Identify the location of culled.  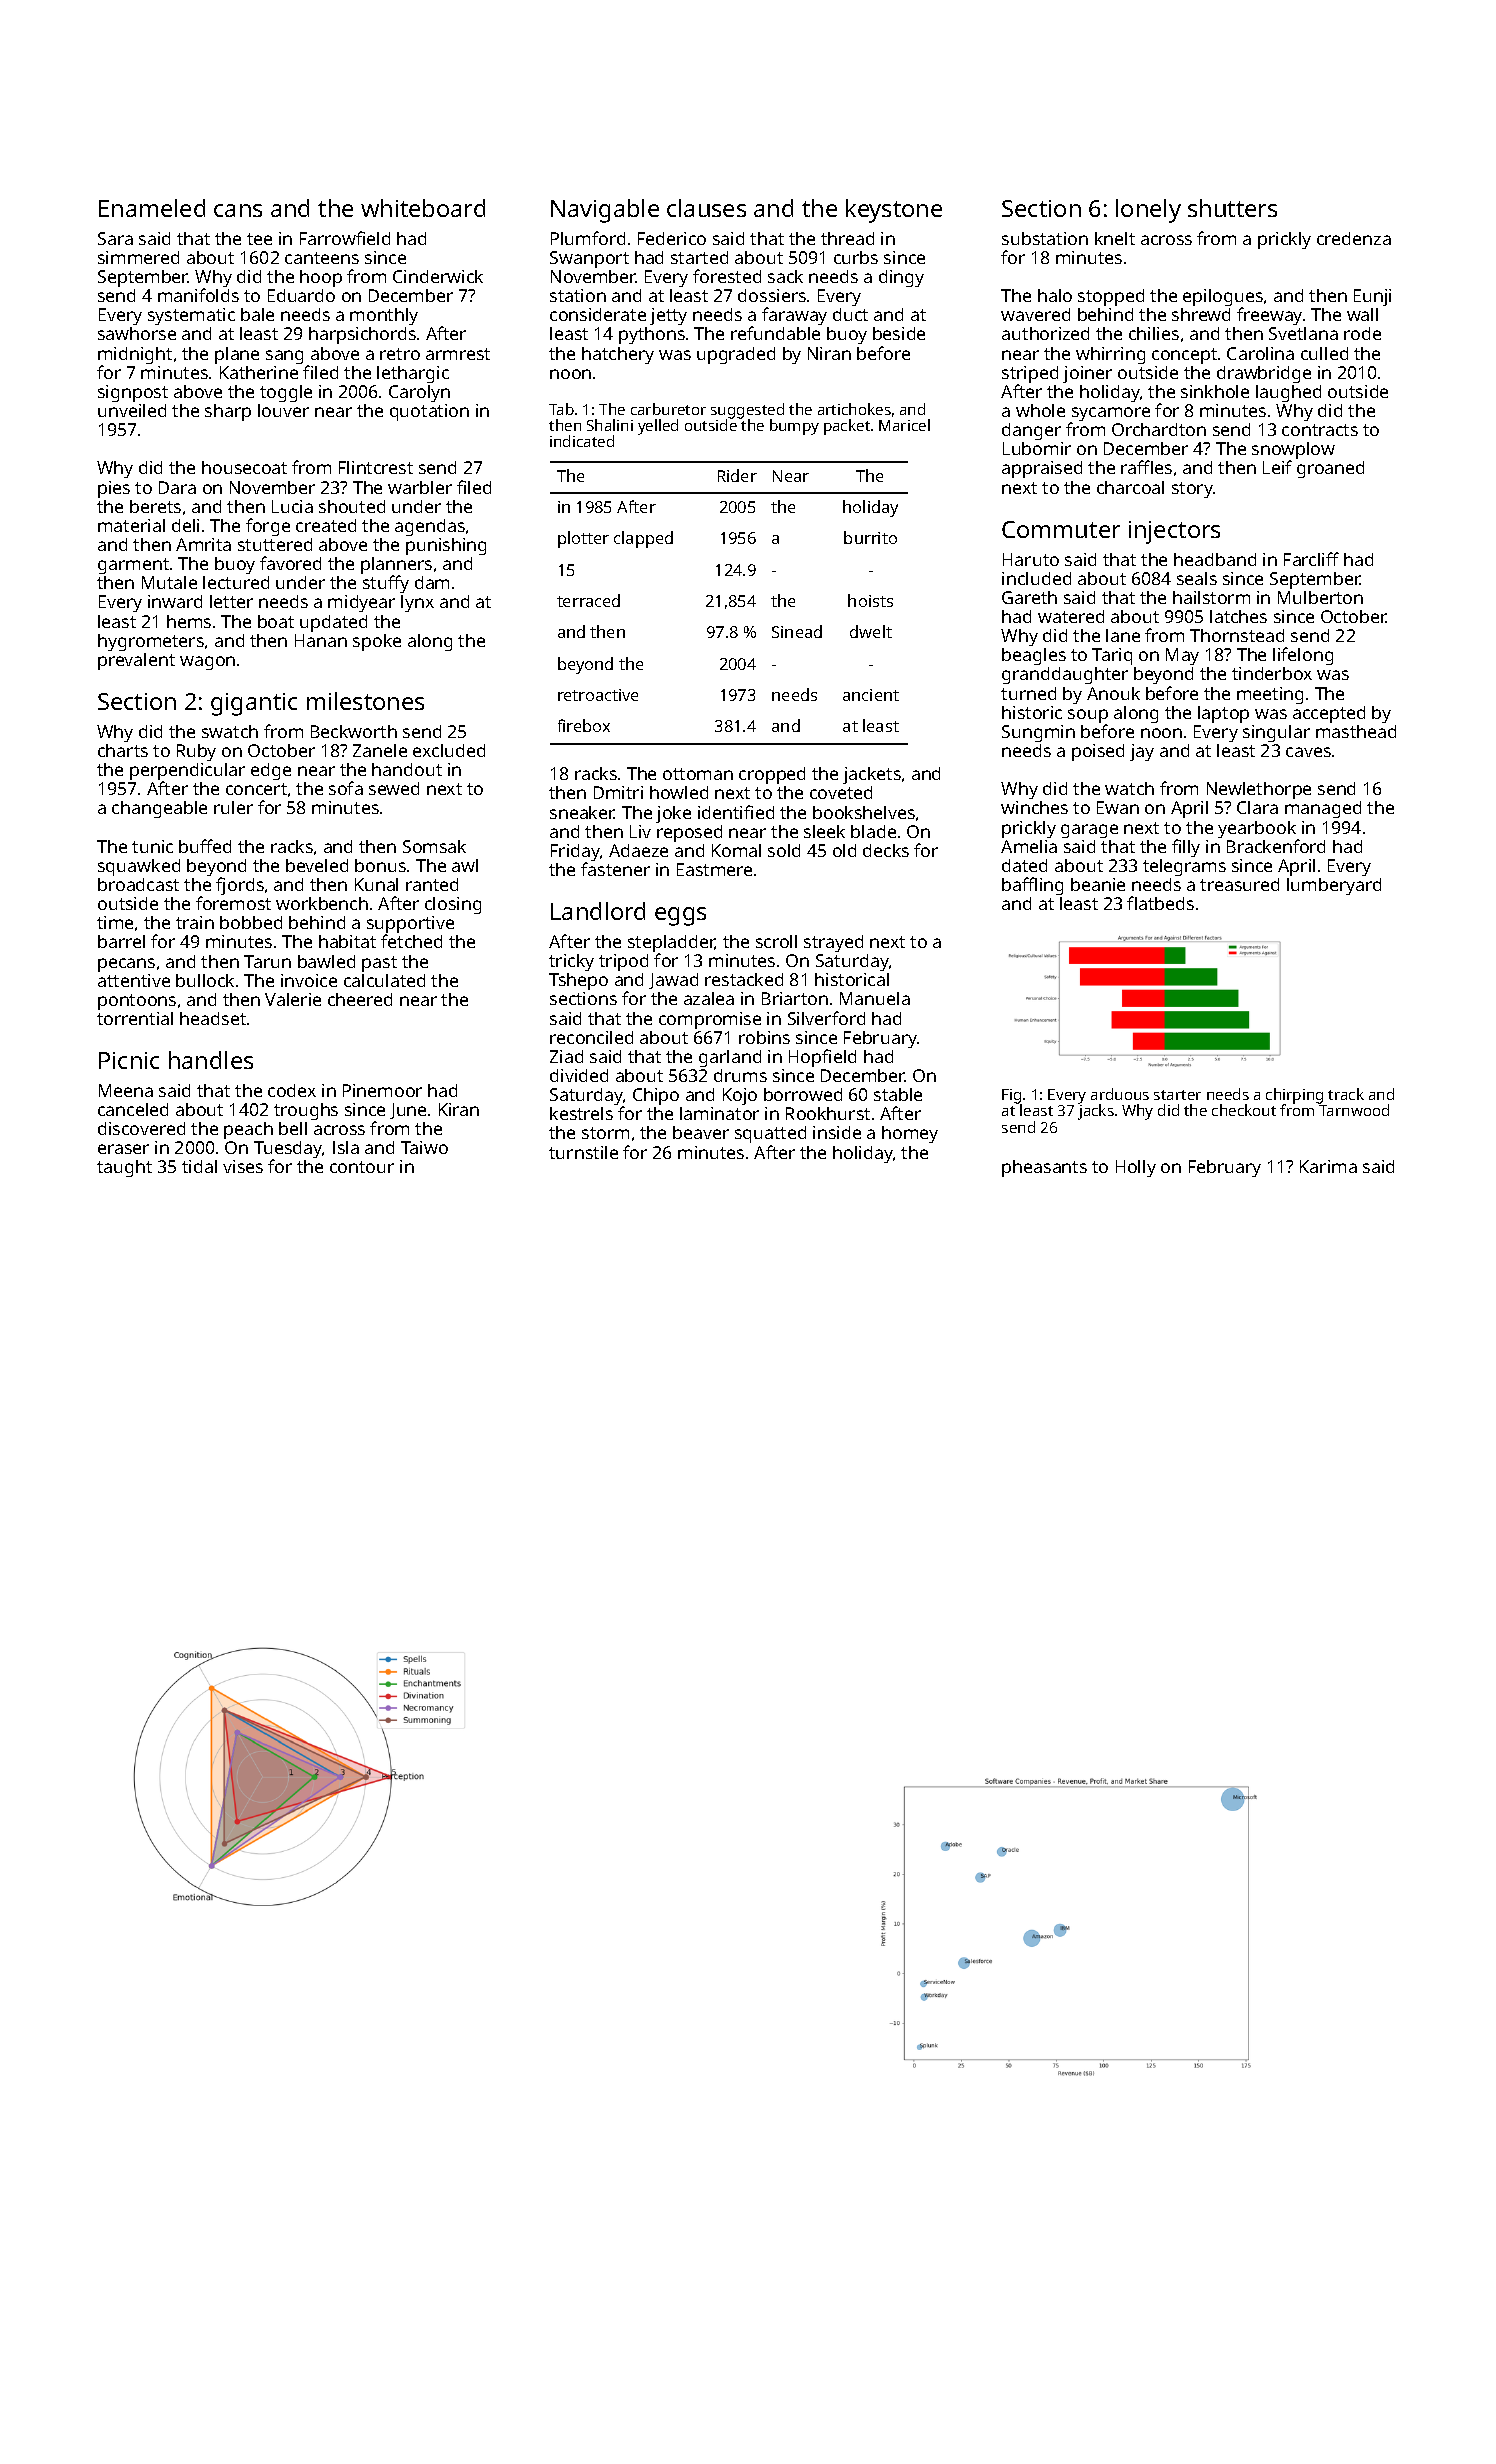
(1324, 353).
